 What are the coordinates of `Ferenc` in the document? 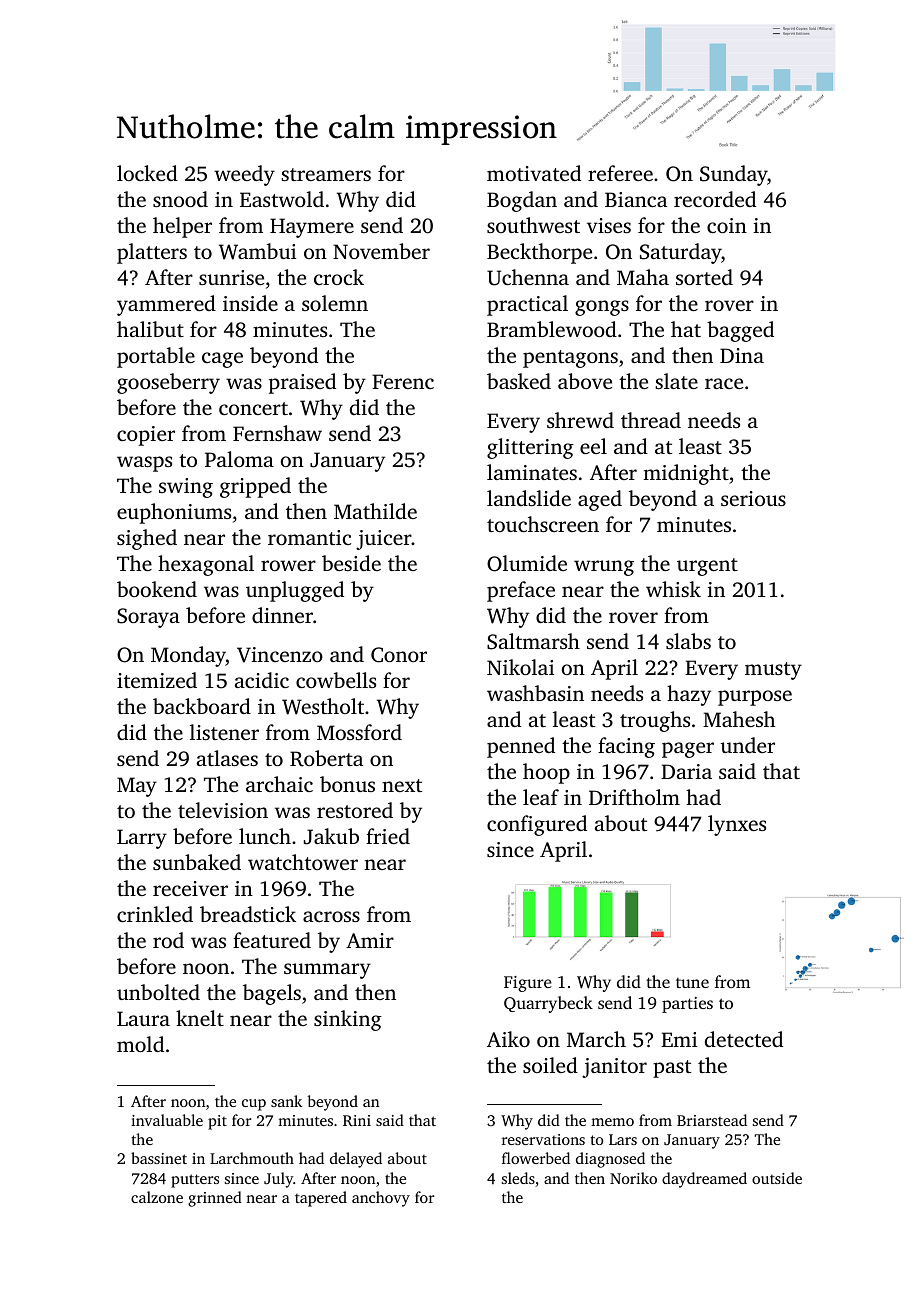 It's located at (403, 381).
